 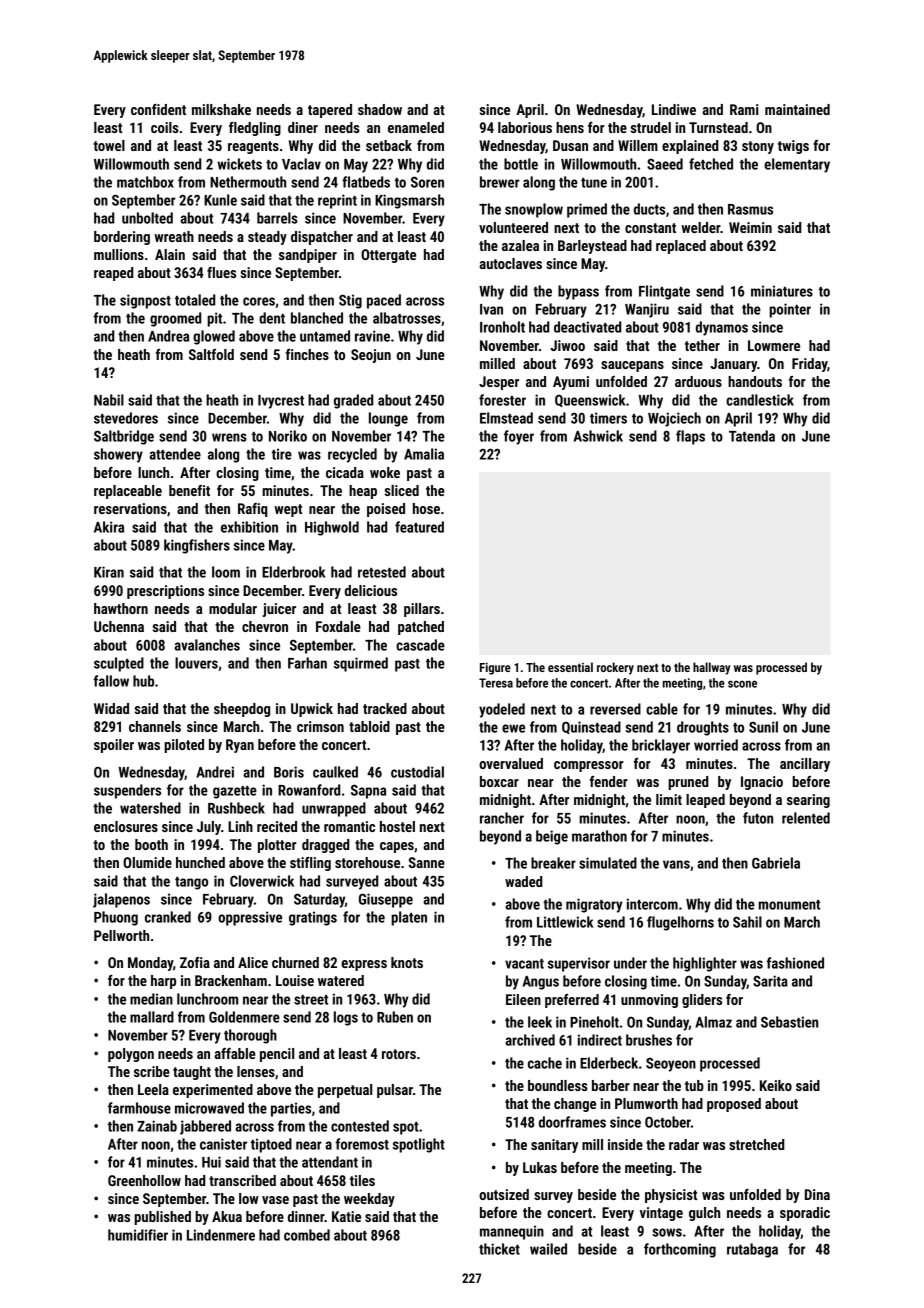 I want to click on marathon, so click(x=599, y=836).
